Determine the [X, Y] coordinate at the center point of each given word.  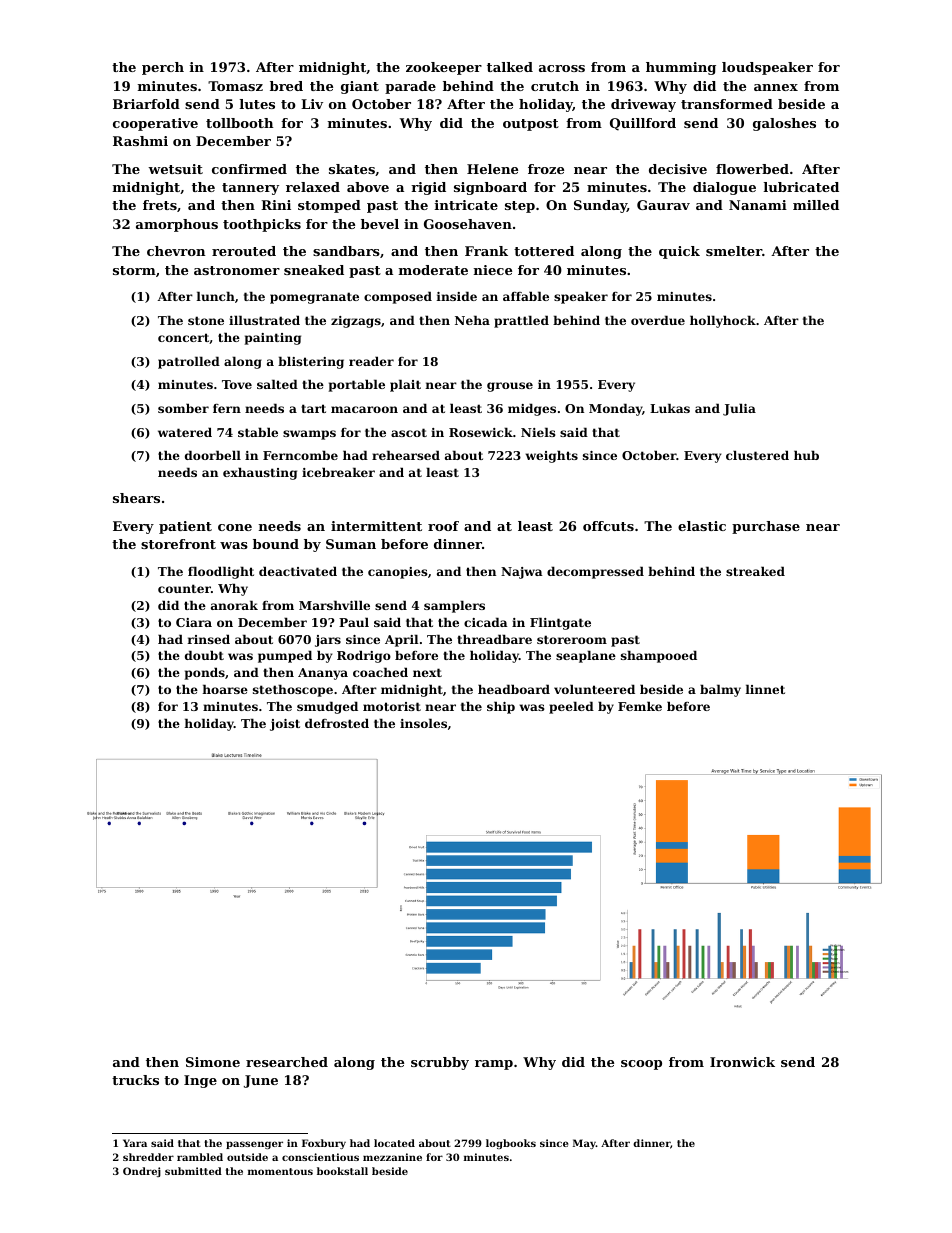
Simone [213, 1062]
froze [546, 169]
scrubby [440, 1063]
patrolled [189, 362]
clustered [757, 455]
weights [552, 456]
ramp [494, 1065]
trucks [135, 1080]
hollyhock [723, 321]
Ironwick [742, 1062]
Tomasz [235, 86]
